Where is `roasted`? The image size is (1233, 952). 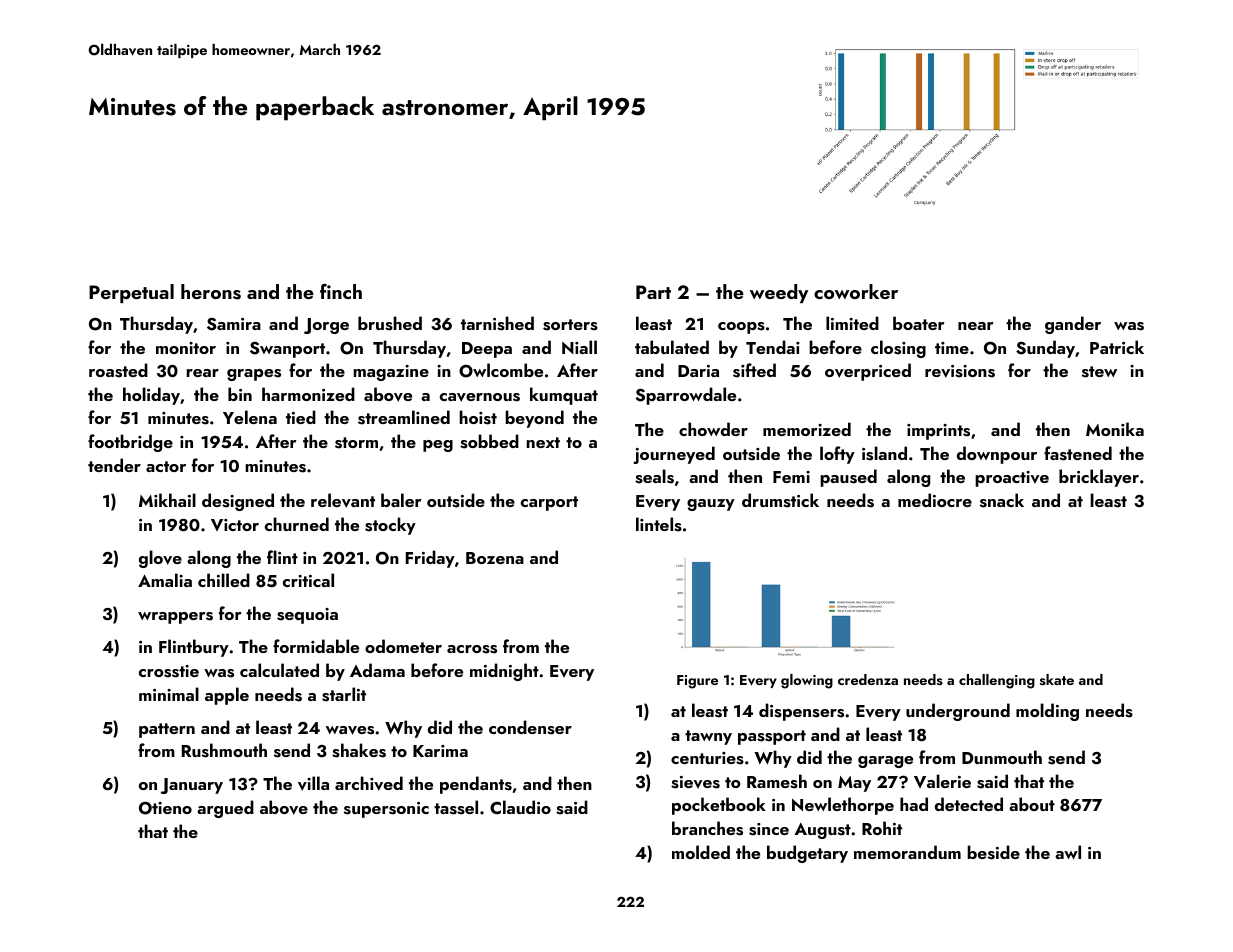 roasted is located at coordinates (118, 370).
